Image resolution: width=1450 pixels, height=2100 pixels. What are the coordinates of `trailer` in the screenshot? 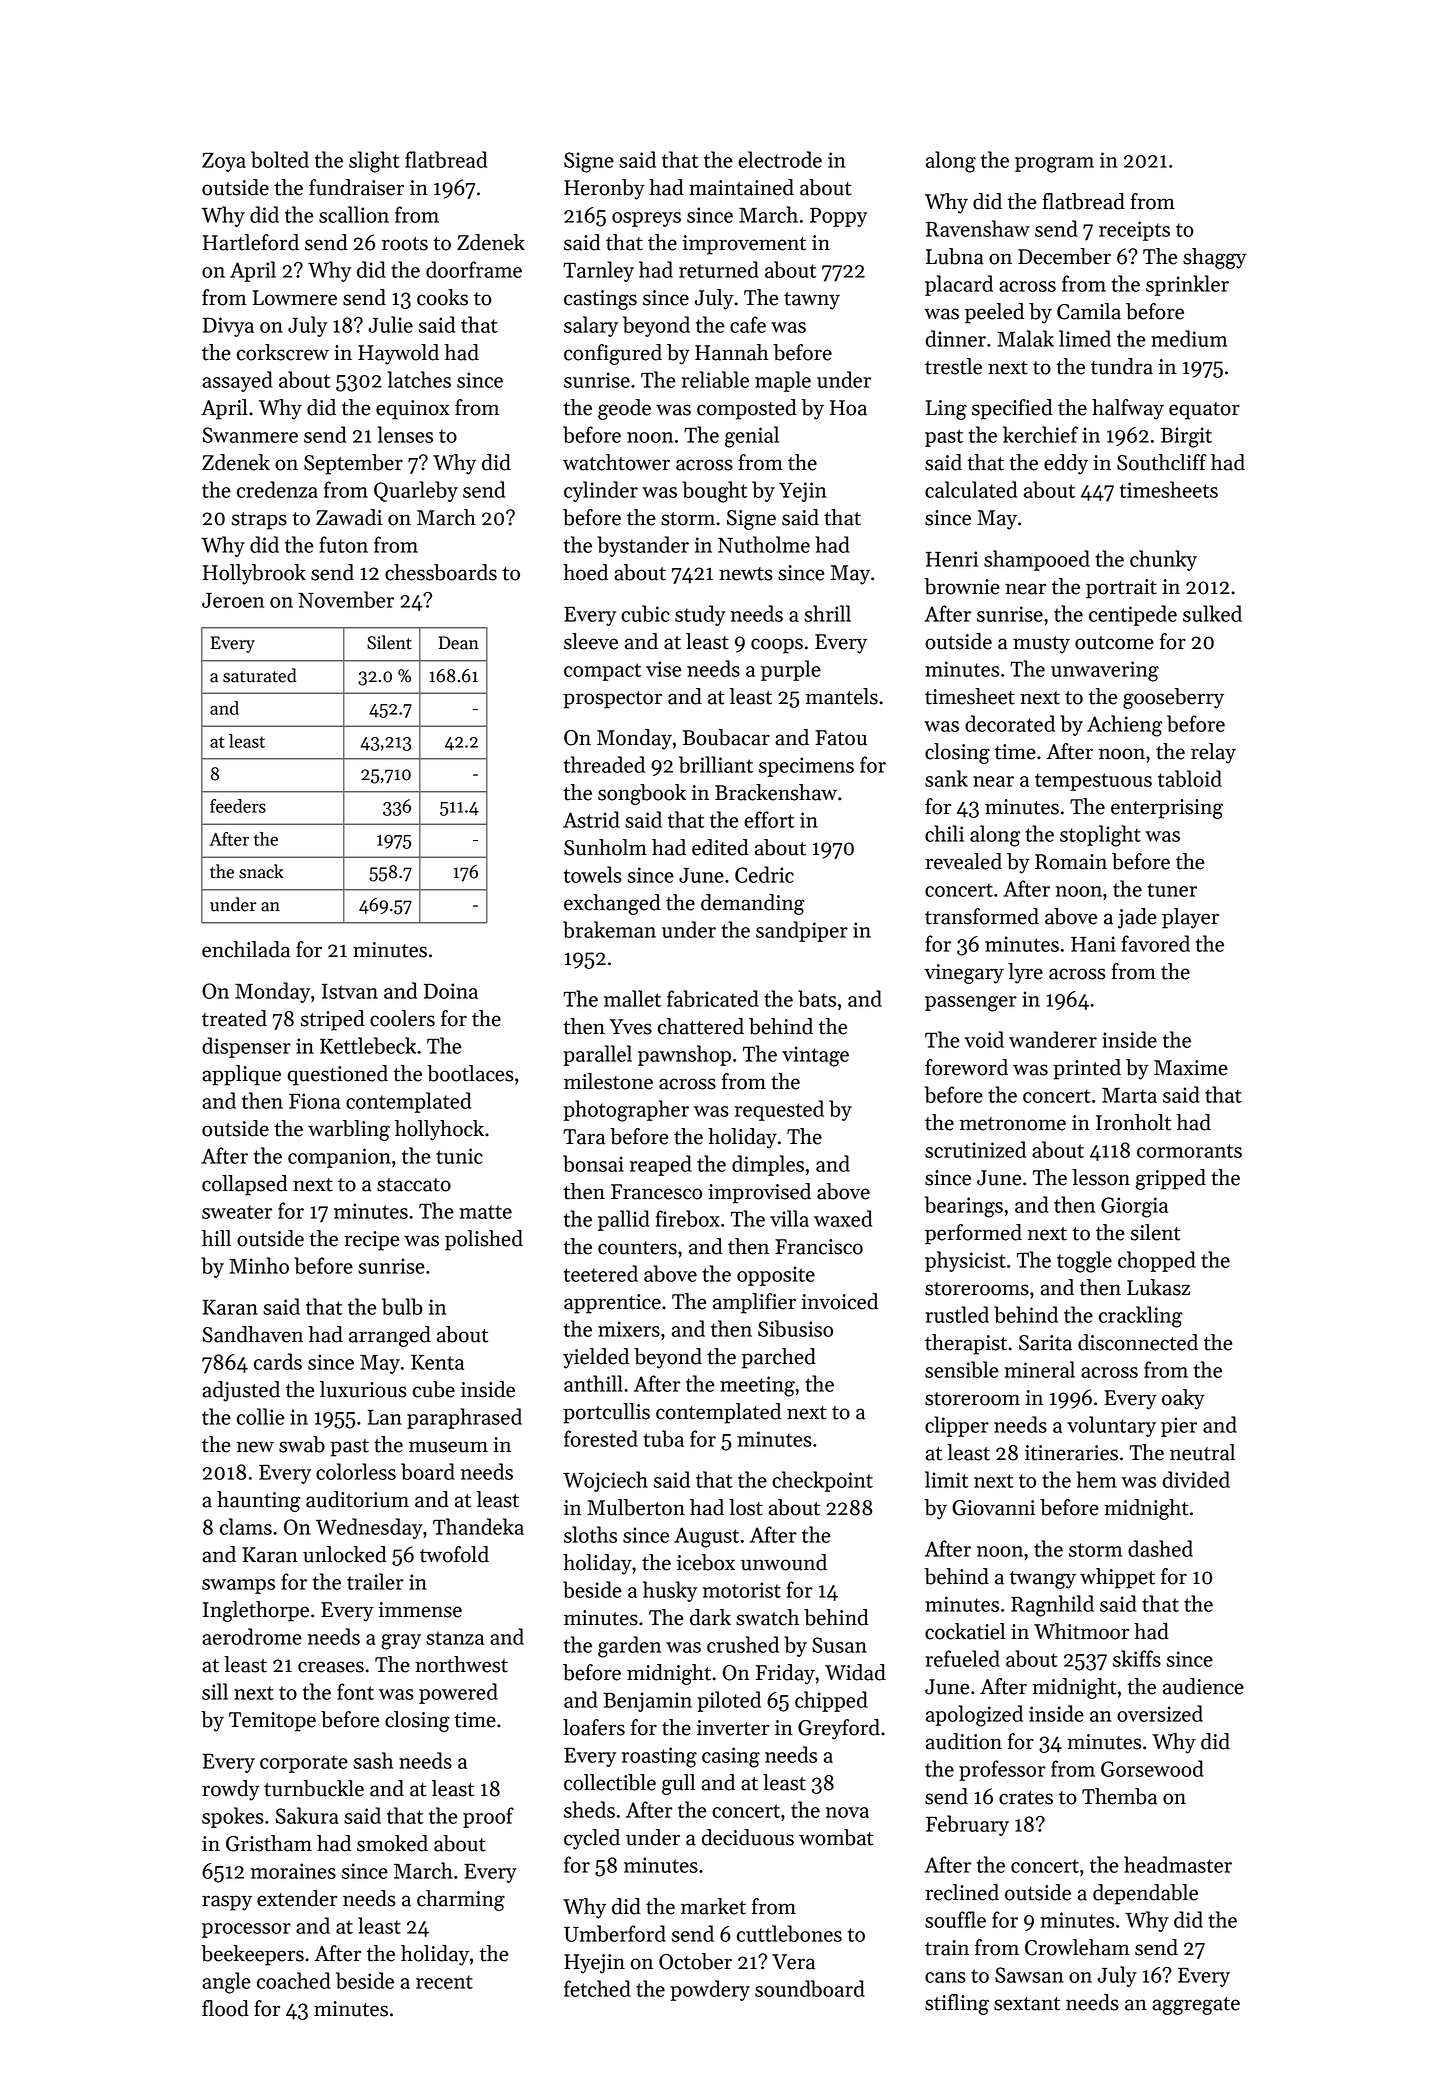 It's located at (375, 1581).
